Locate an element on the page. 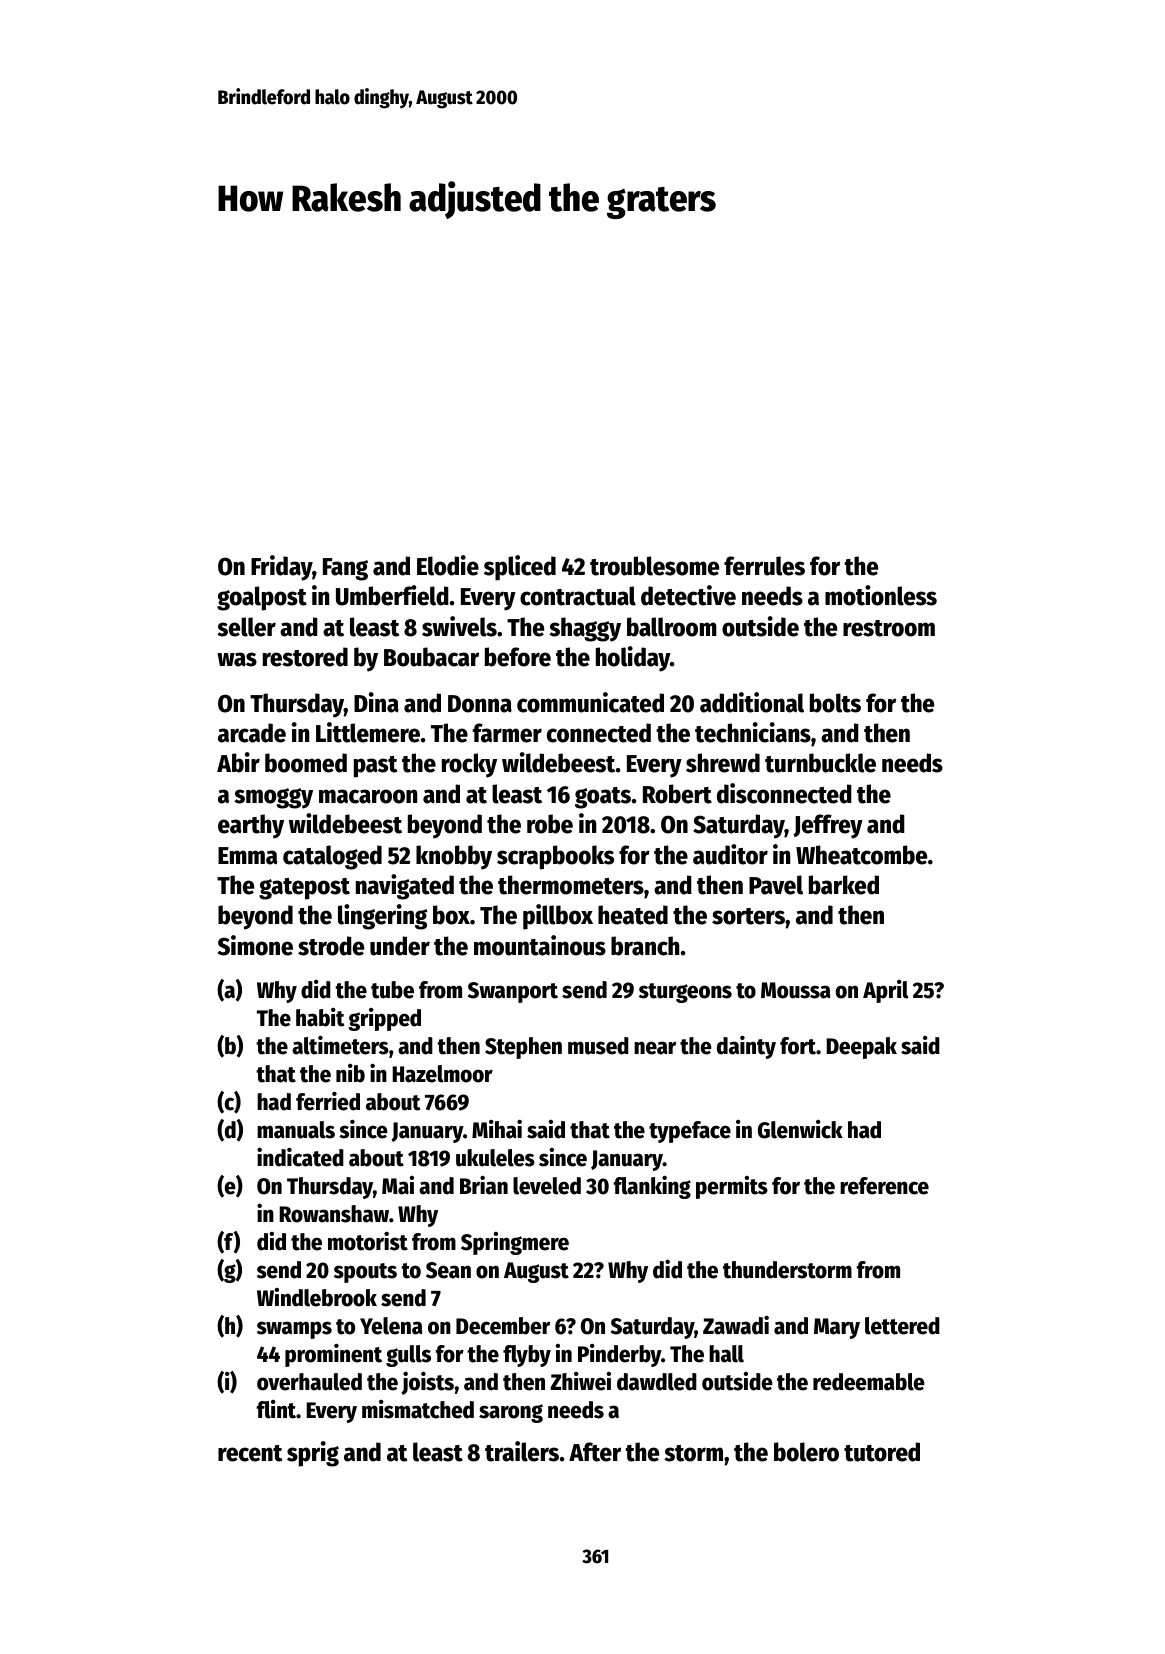  ballroom is located at coordinates (672, 627).
